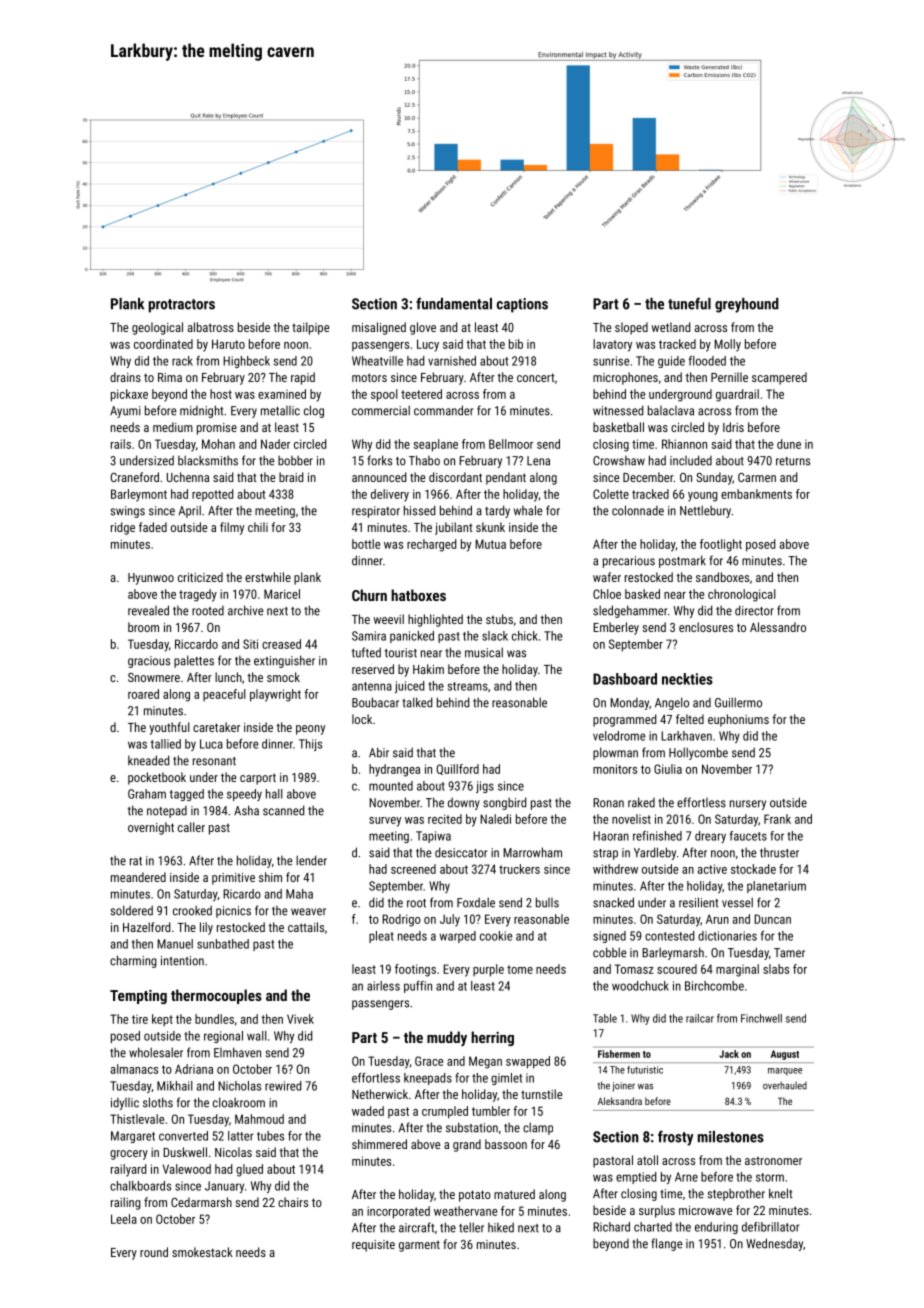 This screenshot has width=924, height=1308. I want to click on fundamental, so click(454, 303).
